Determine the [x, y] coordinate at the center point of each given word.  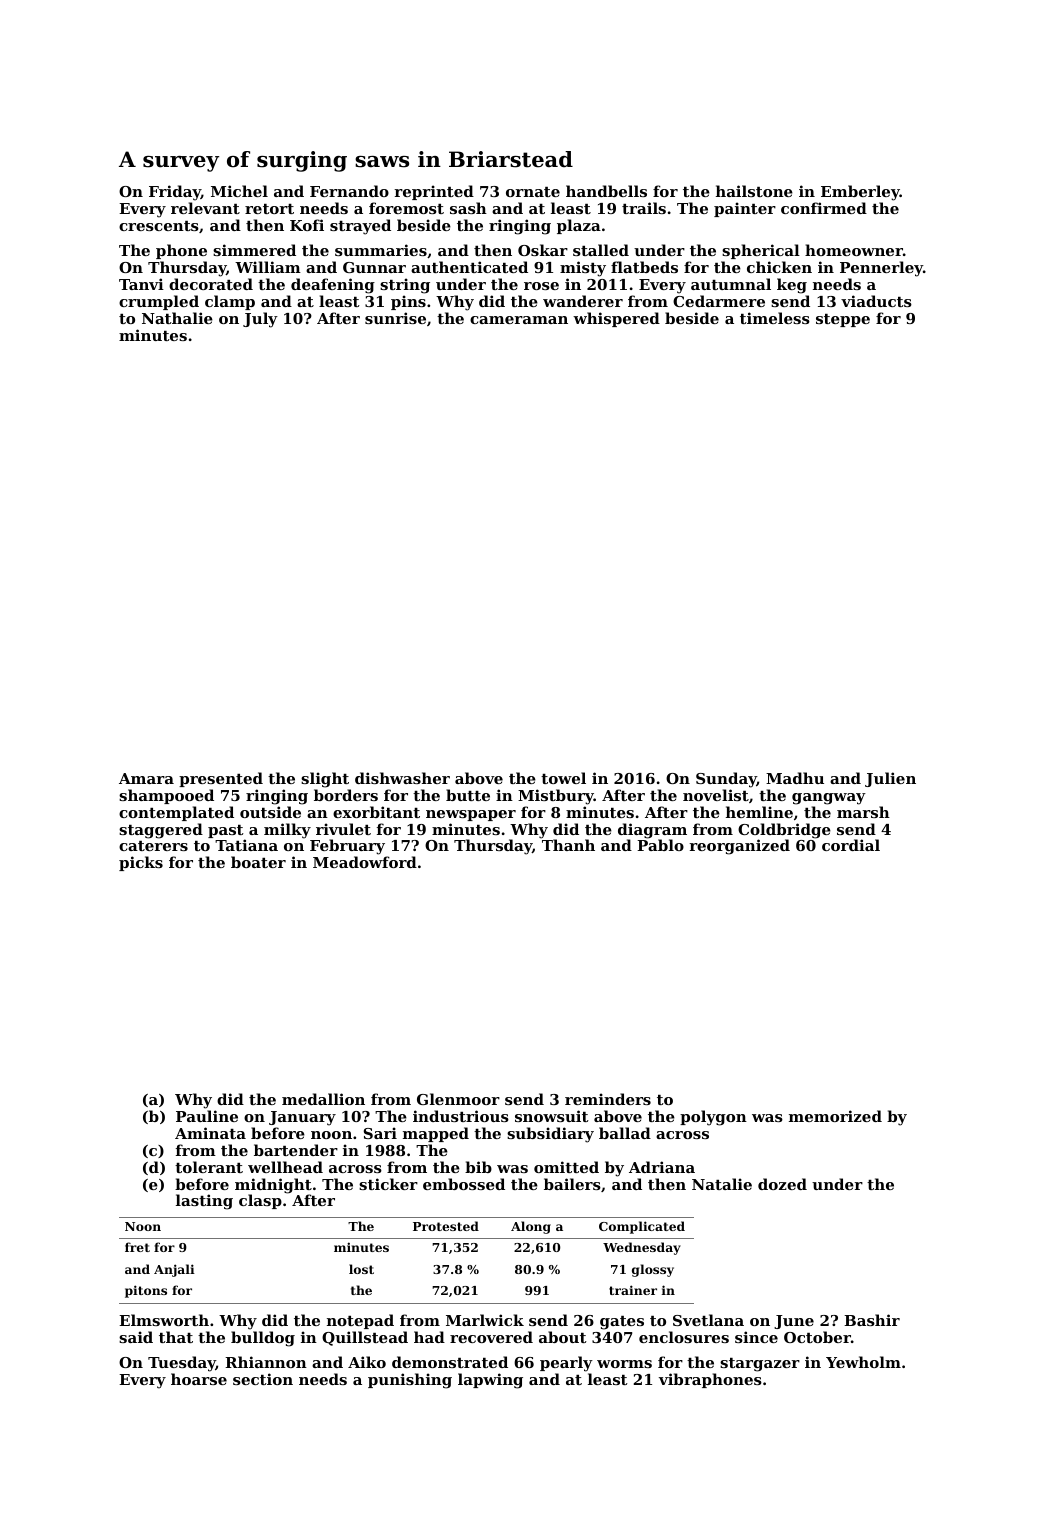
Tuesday [182, 1364]
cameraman [519, 320]
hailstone [754, 191]
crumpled [159, 302]
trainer [633, 1290]
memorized [835, 1116]
